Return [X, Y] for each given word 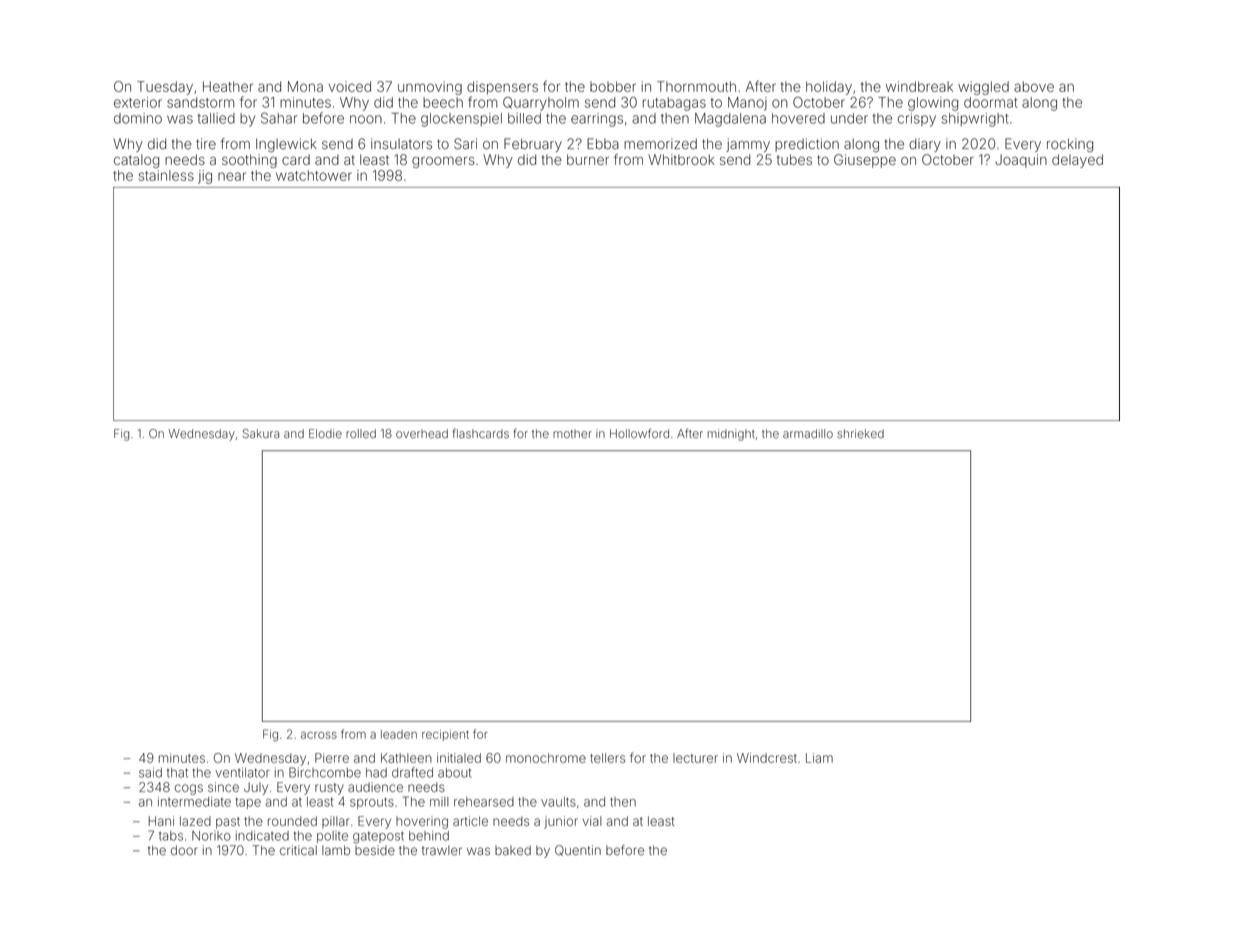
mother [572, 433]
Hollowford [639, 433]
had [376, 773]
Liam [819, 758]
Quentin [578, 850]
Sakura [261, 433]
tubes [794, 159]
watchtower [314, 175]
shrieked [860, 433]
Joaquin [1021, 161]
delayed [1077, 161]
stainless [166, 175]
